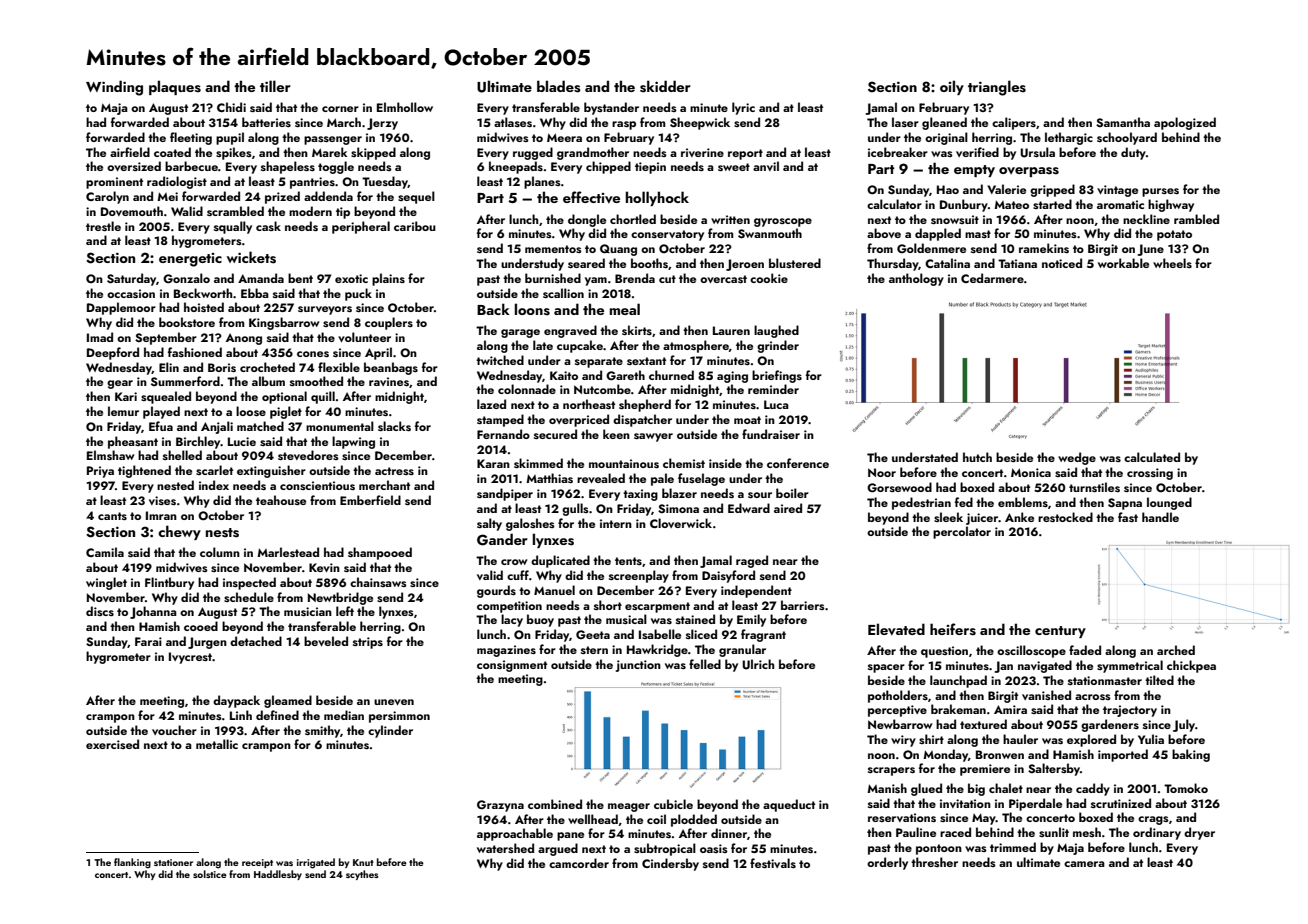  Describe the element at coordinates (173, 862) in the screenshot. I see `stationer` at that location.
